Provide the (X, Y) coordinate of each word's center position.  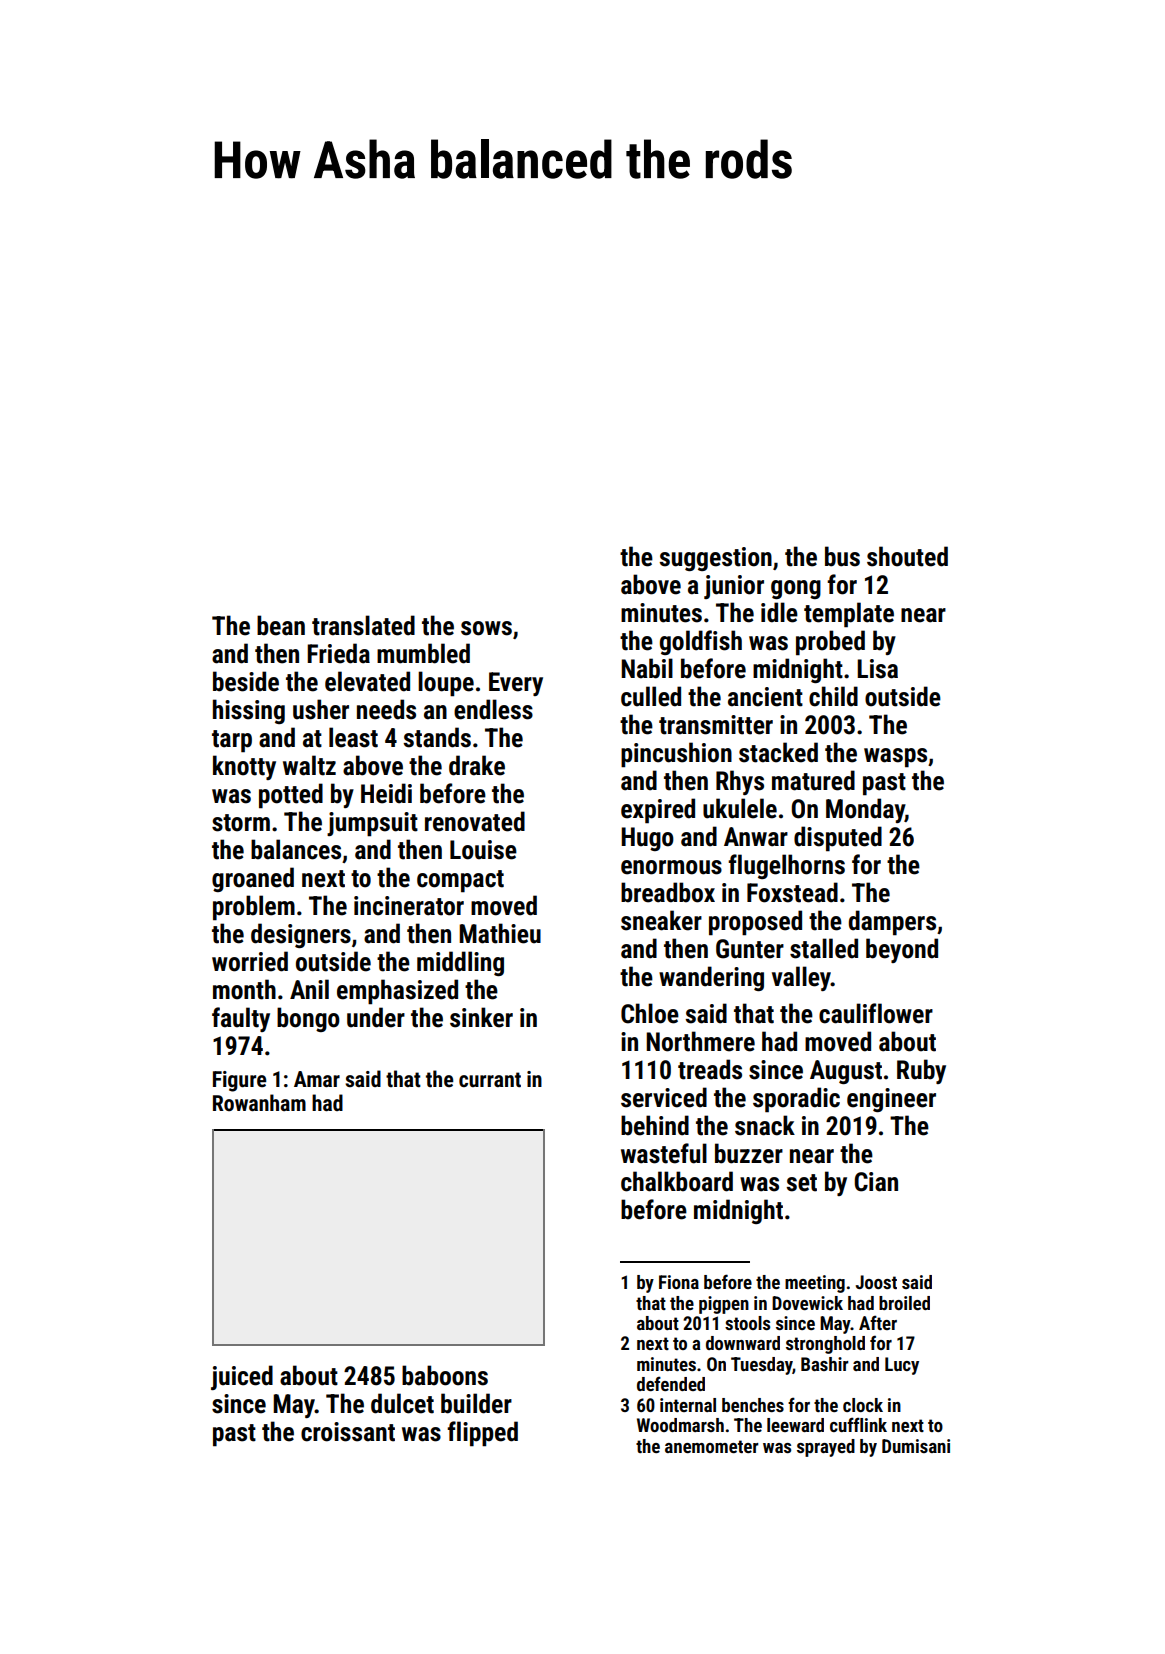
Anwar (756, 837)
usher (321, 709)
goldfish (701, 642)
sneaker (661, 920)
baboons (445, 1375)
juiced (242, 1377)
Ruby (921, 1071)
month (244, 989)
